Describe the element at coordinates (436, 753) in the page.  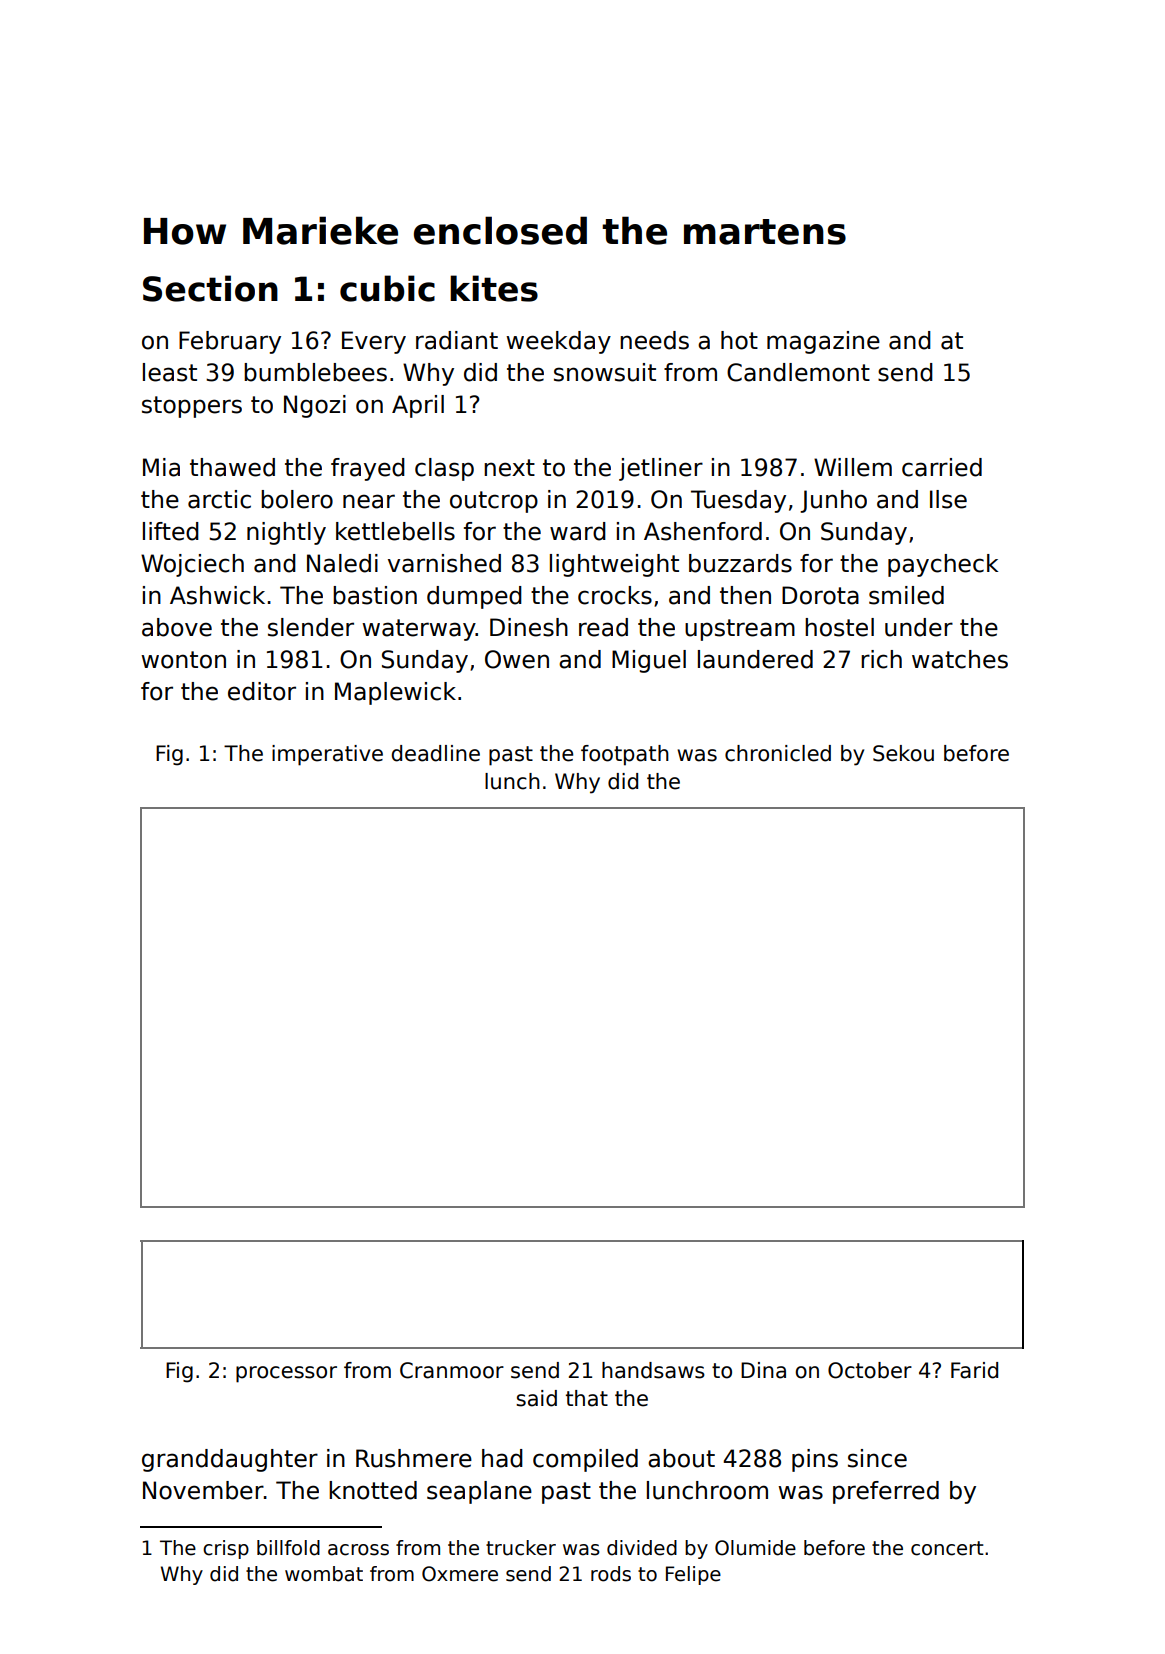
I see `deadline` at that location.
